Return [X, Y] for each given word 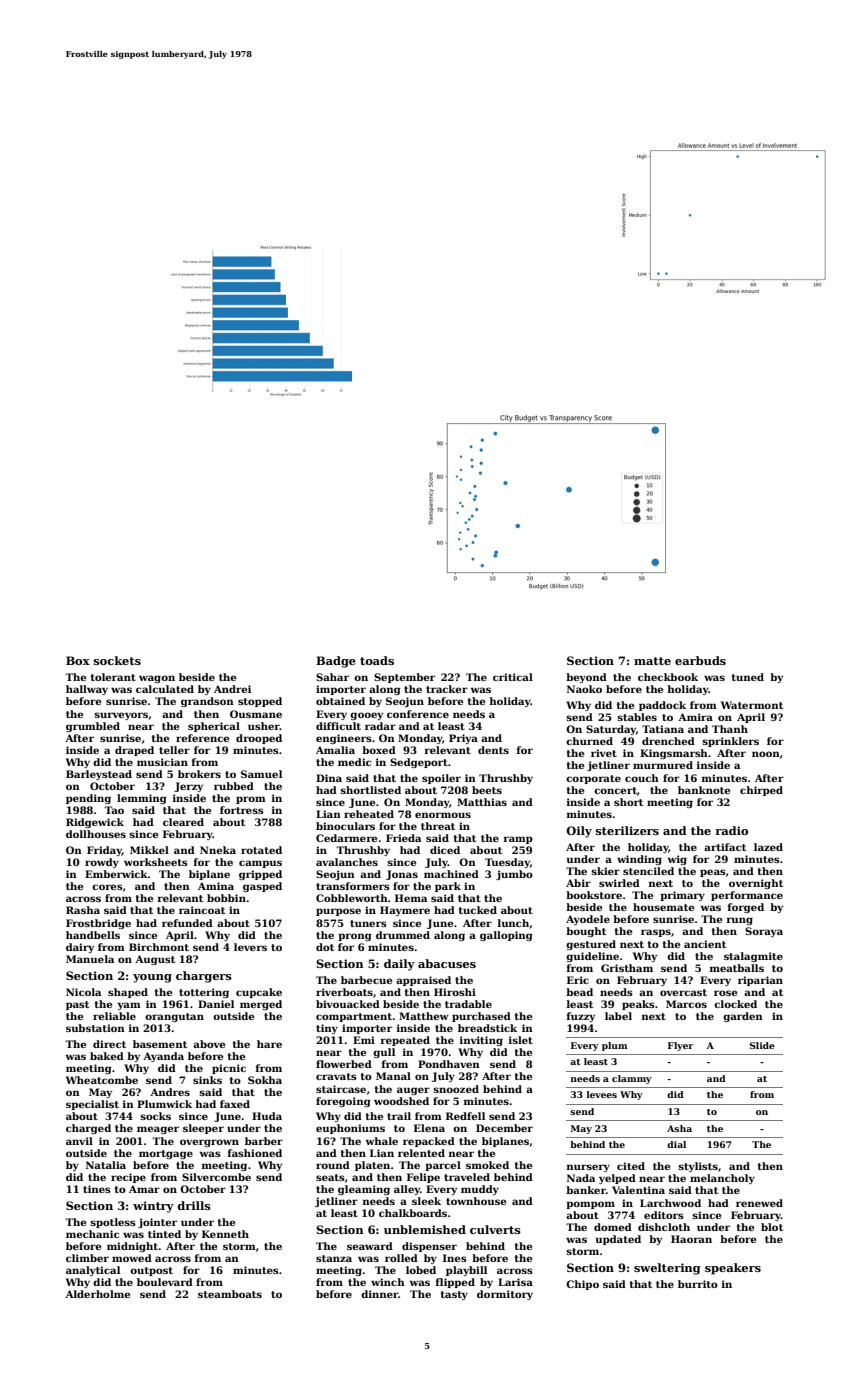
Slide [762, 1045]
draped [134, 751]
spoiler [441, 779]
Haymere [405, 911]
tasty [454, 1295]
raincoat [202, 910]
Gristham [627, 968]
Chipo [582, 1285]
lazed [768, 847]
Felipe [423, 1178]
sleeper [203, 1129]
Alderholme [97, 1294]
